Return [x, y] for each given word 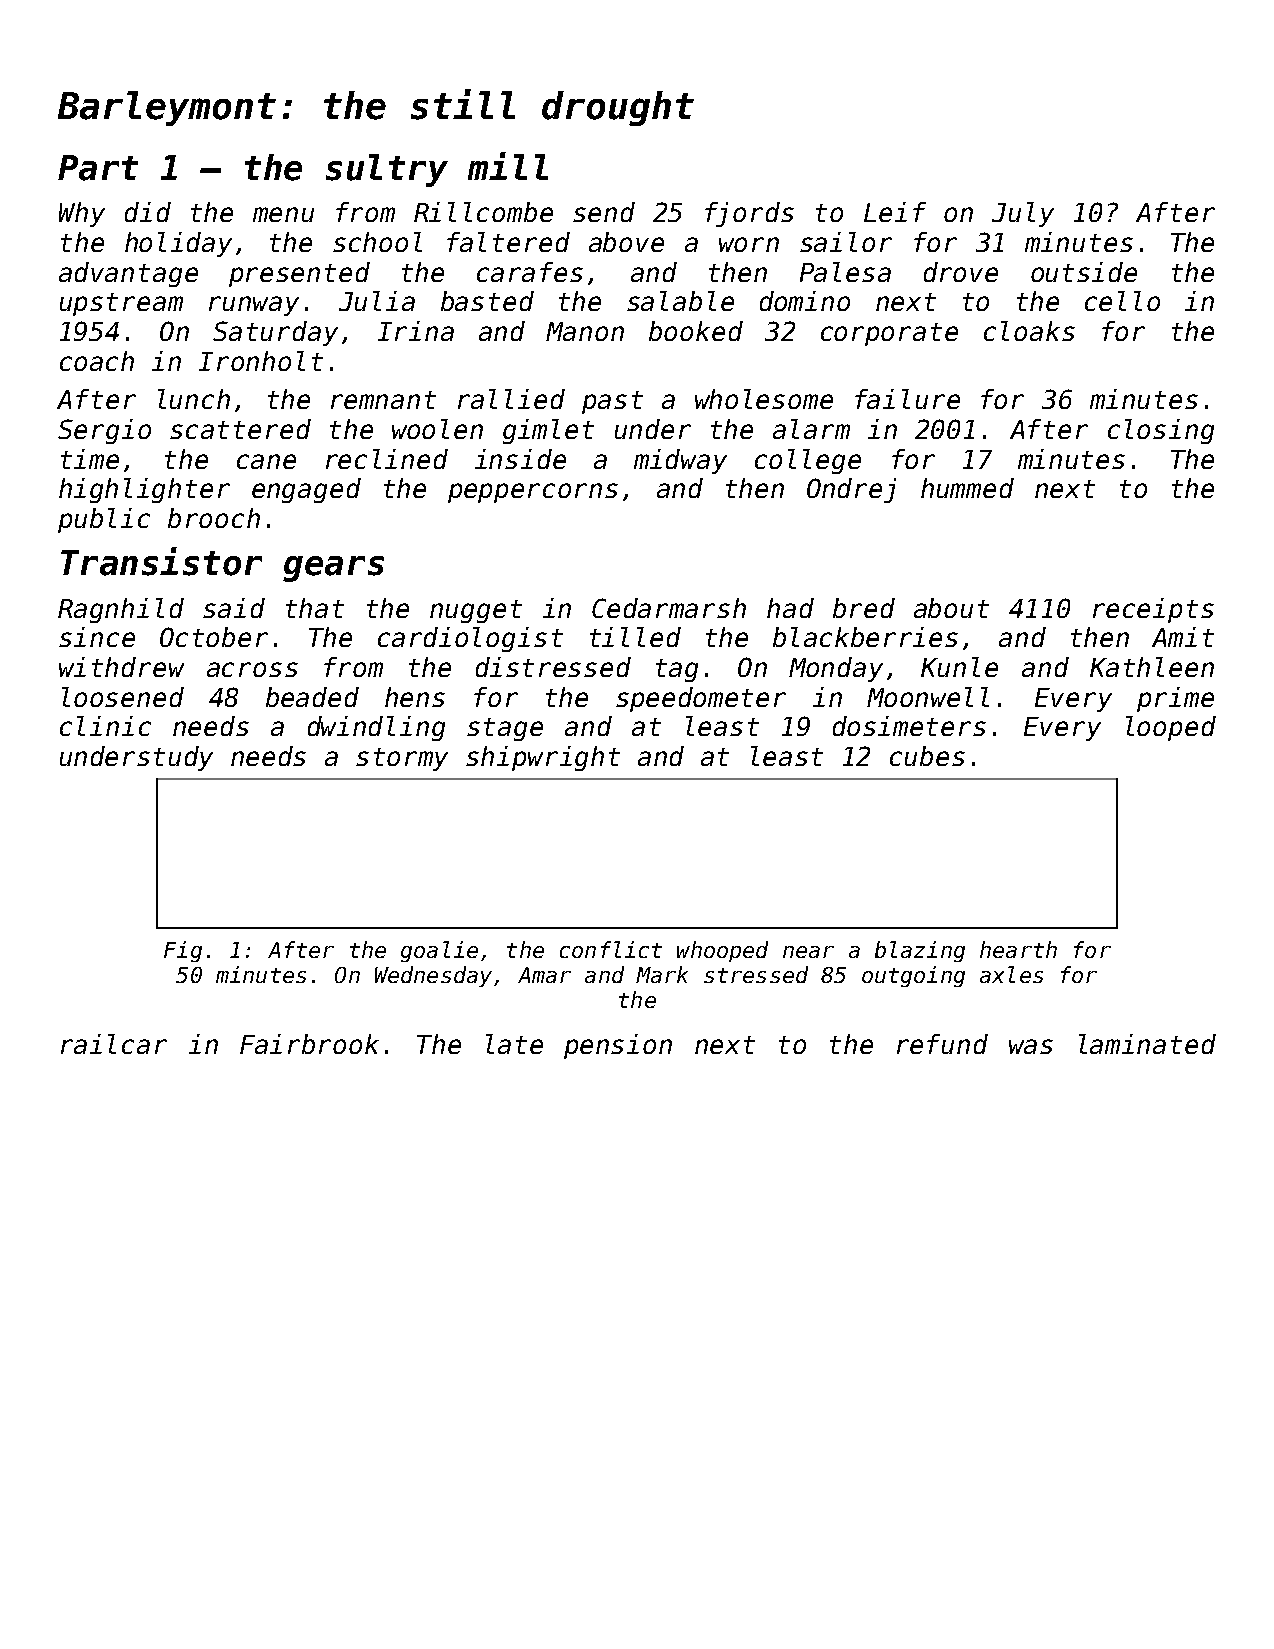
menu [283, 214]
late [514, 1044]
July [1023, 214]
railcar [114, 1044]
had [790, 608]
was [1031, 1046]
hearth [1018, 949]
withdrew [121, 667]
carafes [530, 272]
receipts [1153, 610]
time [90, 459]
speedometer [701, 699]
